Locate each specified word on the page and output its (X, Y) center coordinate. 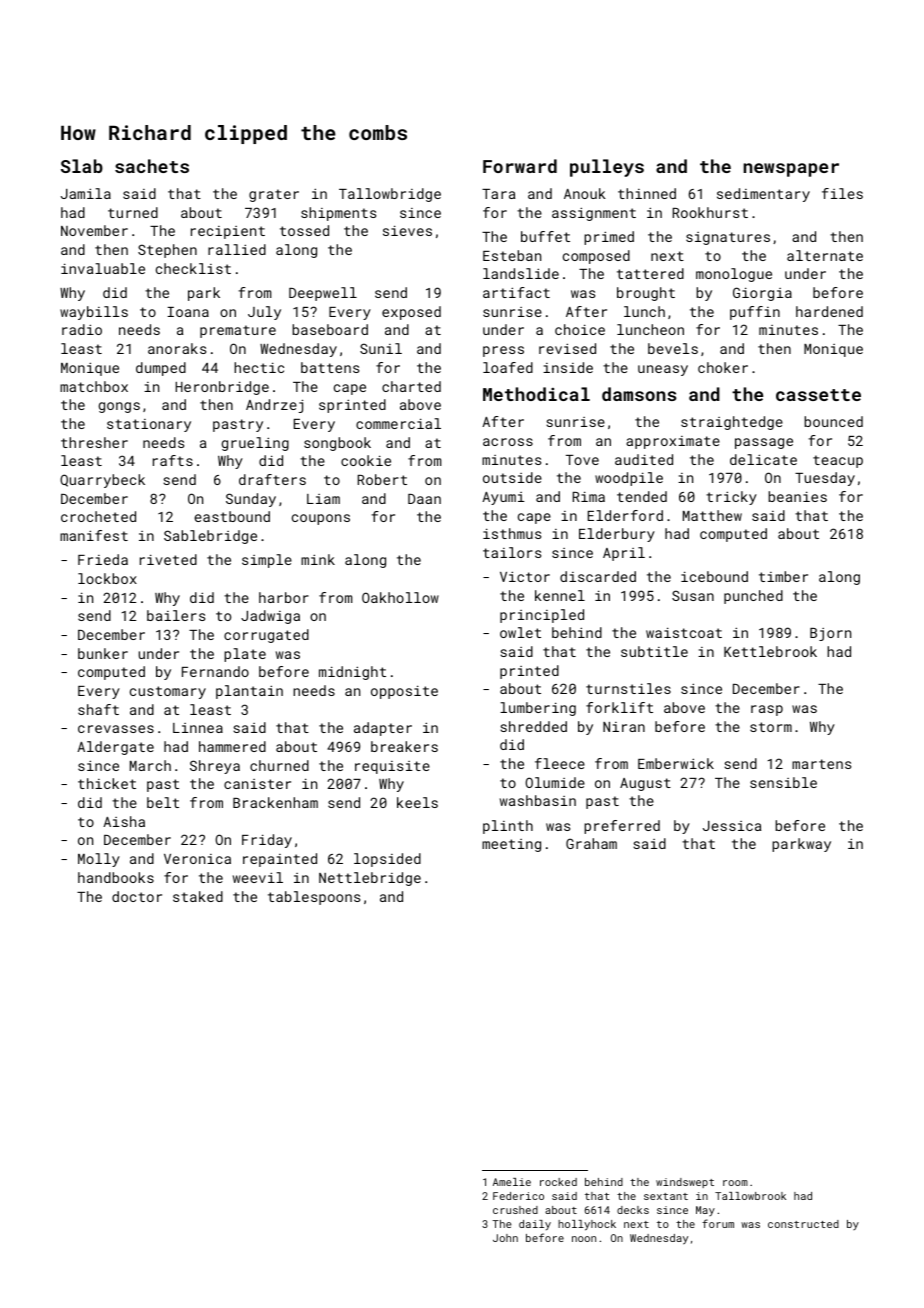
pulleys (607, 168)
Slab (82, 166)
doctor (137, 896)
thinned (647, 193)
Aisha (124, 821)
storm (771, 727)
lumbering (538, 709)
